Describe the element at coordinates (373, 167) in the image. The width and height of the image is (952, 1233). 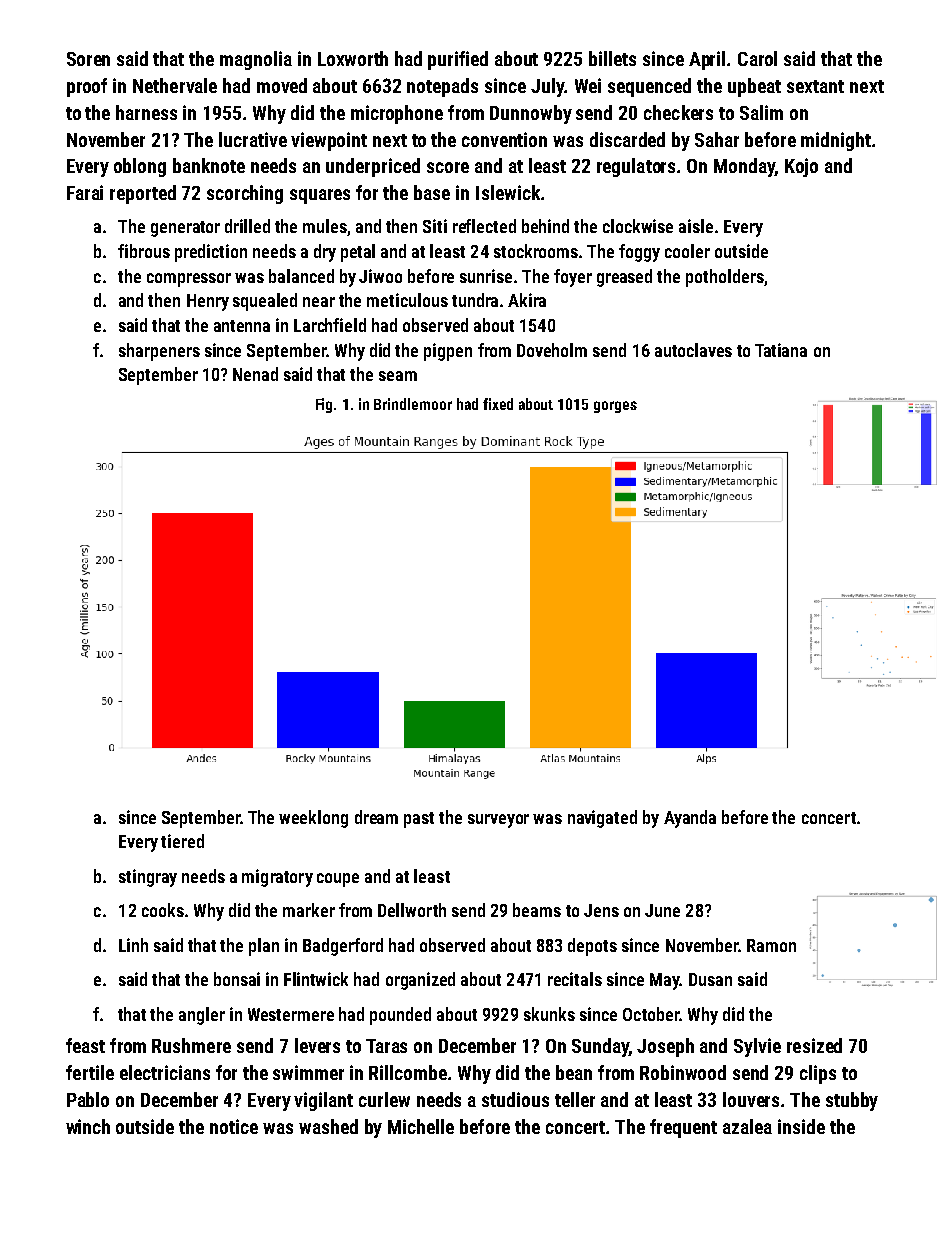
I see `underpriced` at that location.
